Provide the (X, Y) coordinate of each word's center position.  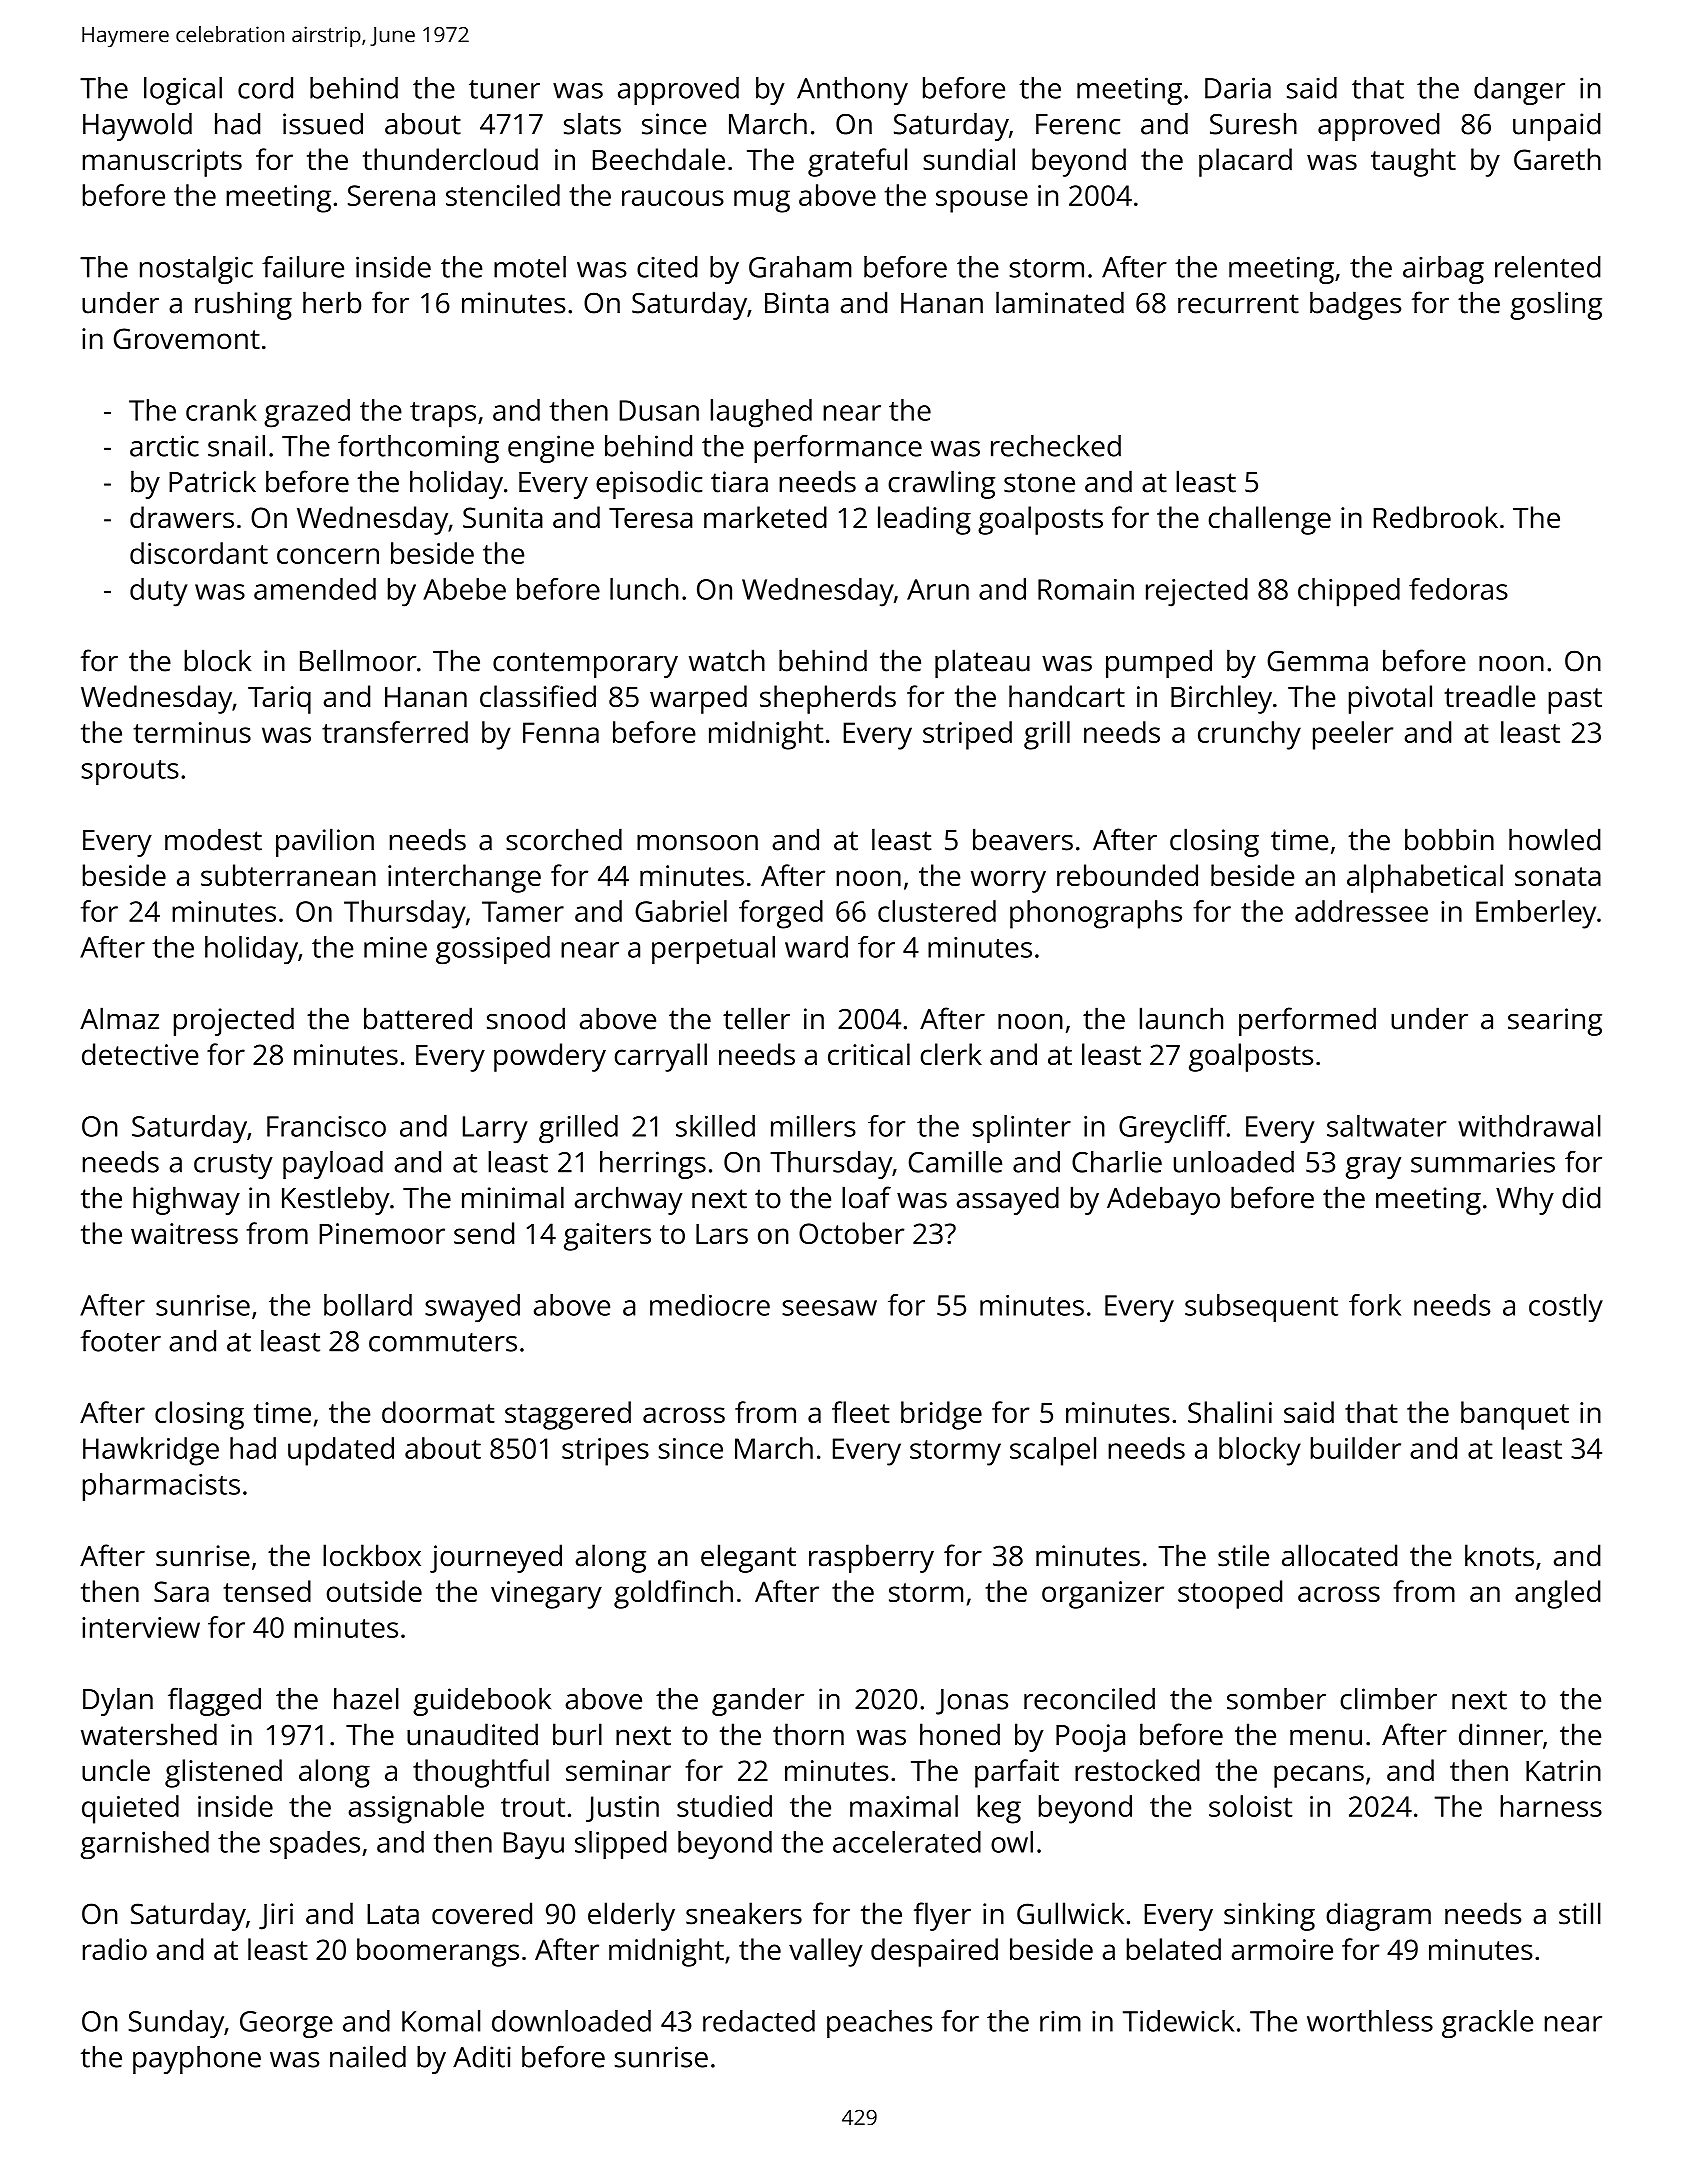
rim (1060, 2021)
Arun (938, 589)
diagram (1378, 1916)
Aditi (482, 2057)
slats (592, 124)
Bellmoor (358, 660)
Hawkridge (151, 1451)
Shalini (1230, 1412)
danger (1519, 91)
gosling (1556, 305)
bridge (941, 1415)
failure (303, 267)
